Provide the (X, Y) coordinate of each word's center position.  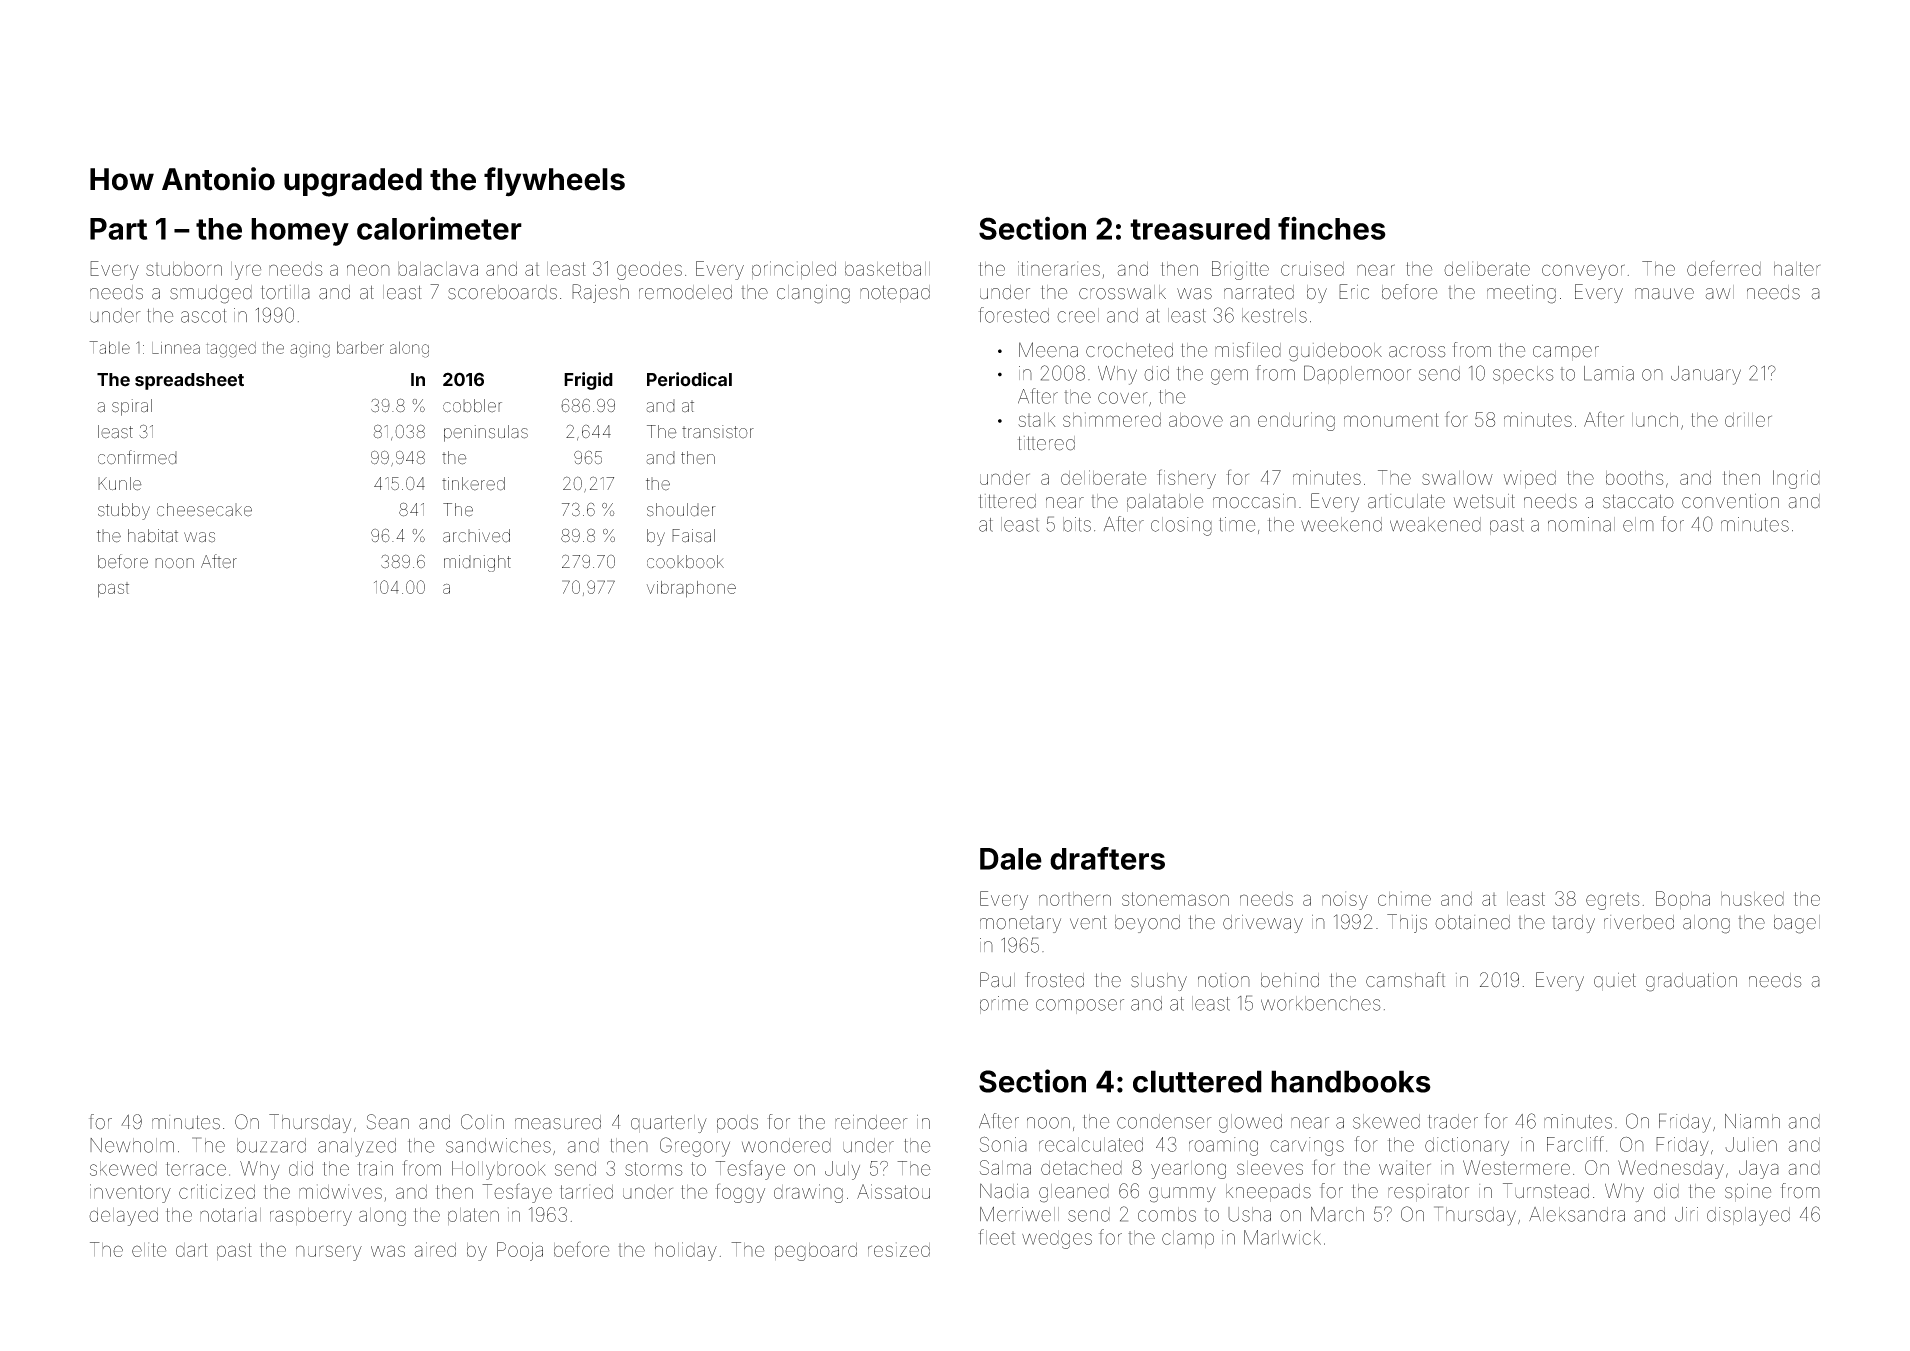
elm (1638, 524)
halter (1797, 269)
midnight (477, 563)
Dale (1011, 859)
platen (473, 1216)
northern (1075, 899)
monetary (1020, 924)
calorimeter (439, 228)
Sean (388, 1122)
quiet (1615, 982)
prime (1004, 1005)
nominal (1581, 524)
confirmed (137, 457)
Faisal (693, 536)
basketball (887, 269)
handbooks (1351, 1081)
